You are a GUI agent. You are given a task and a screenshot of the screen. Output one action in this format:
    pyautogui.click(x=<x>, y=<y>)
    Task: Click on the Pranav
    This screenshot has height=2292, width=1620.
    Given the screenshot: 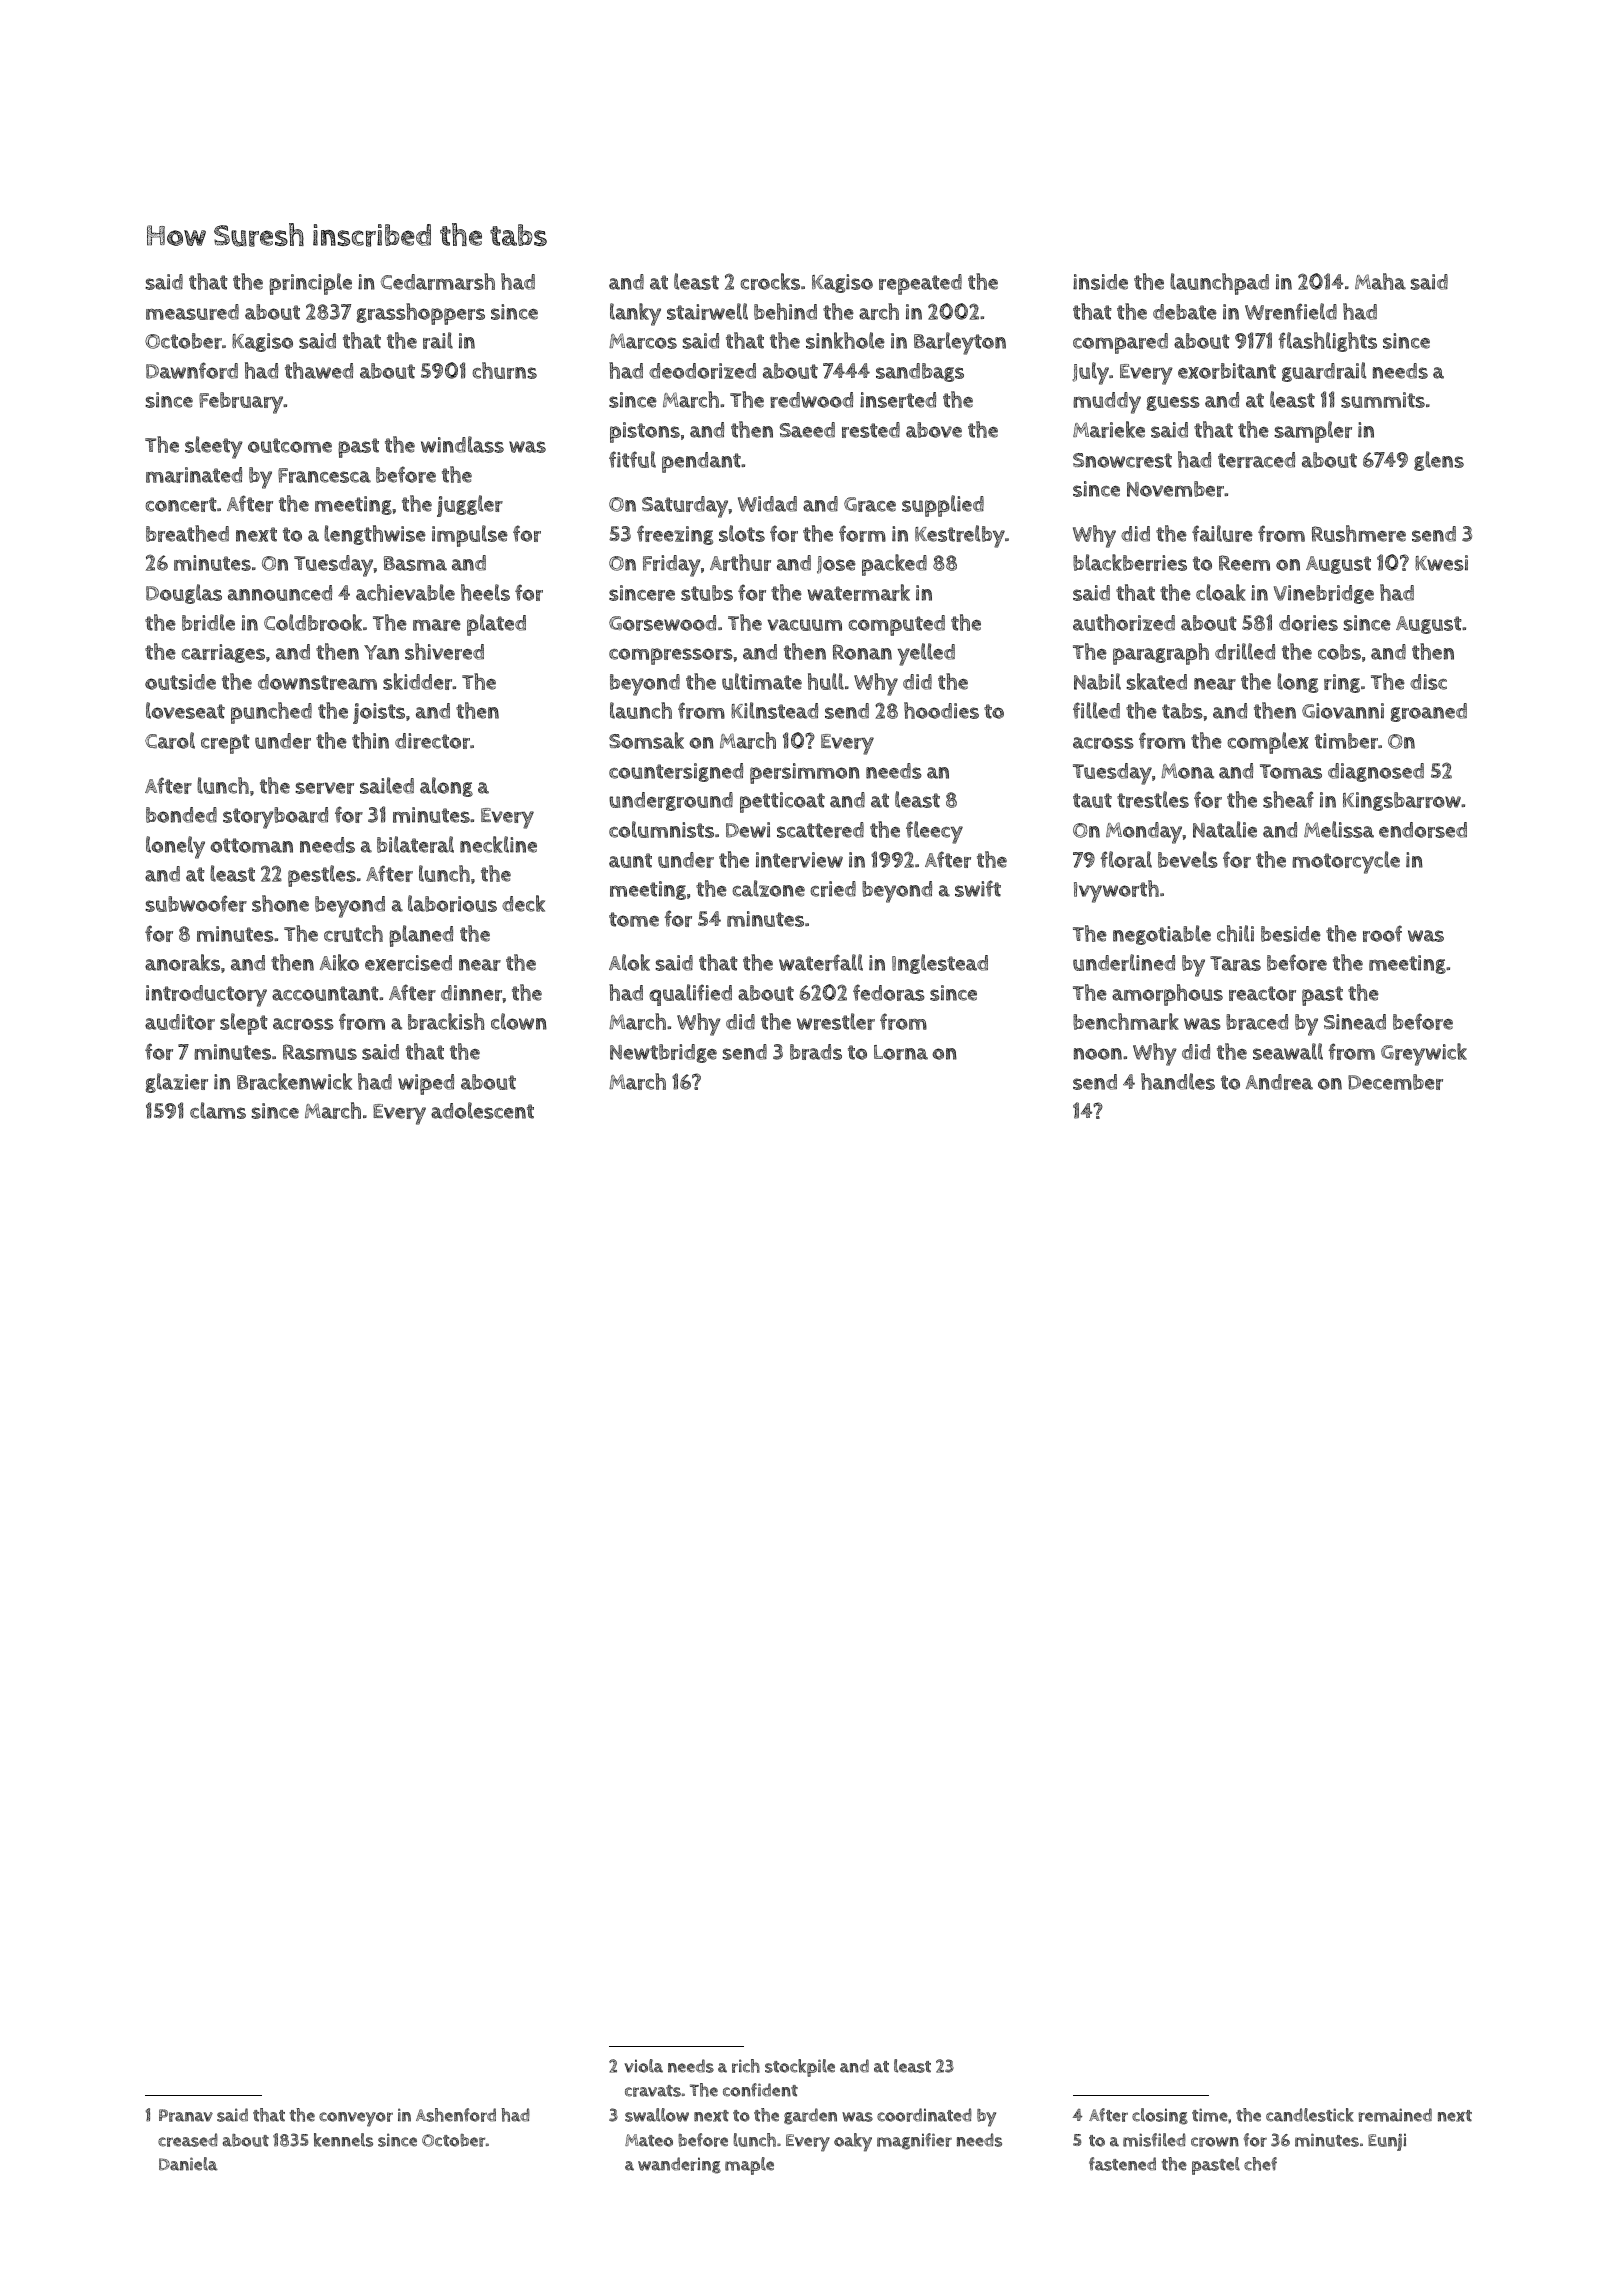 What is the action you would take?
    pyautogui.click(x=186, y=2115)
